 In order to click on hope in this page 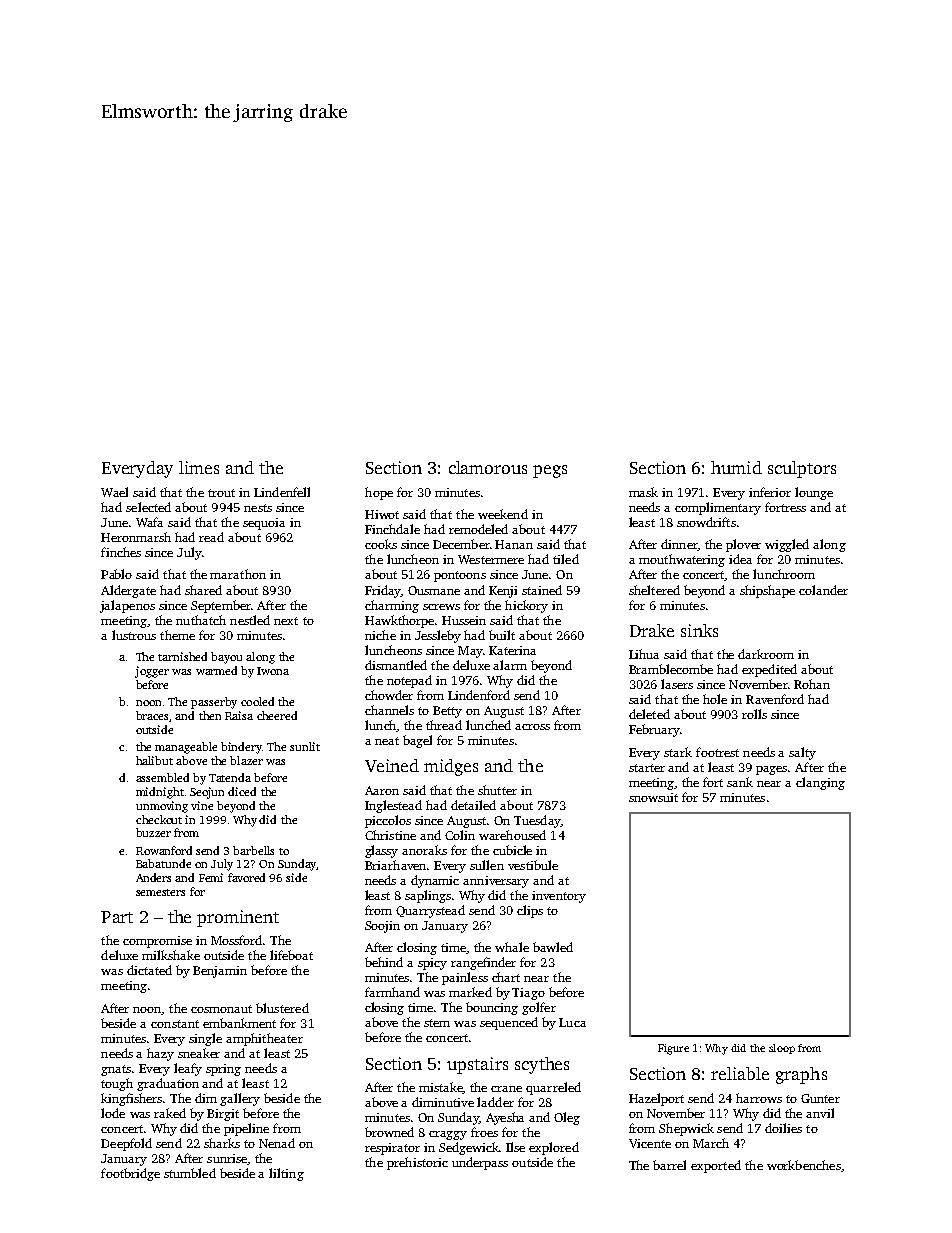, I will do `click(379, 493)`.
